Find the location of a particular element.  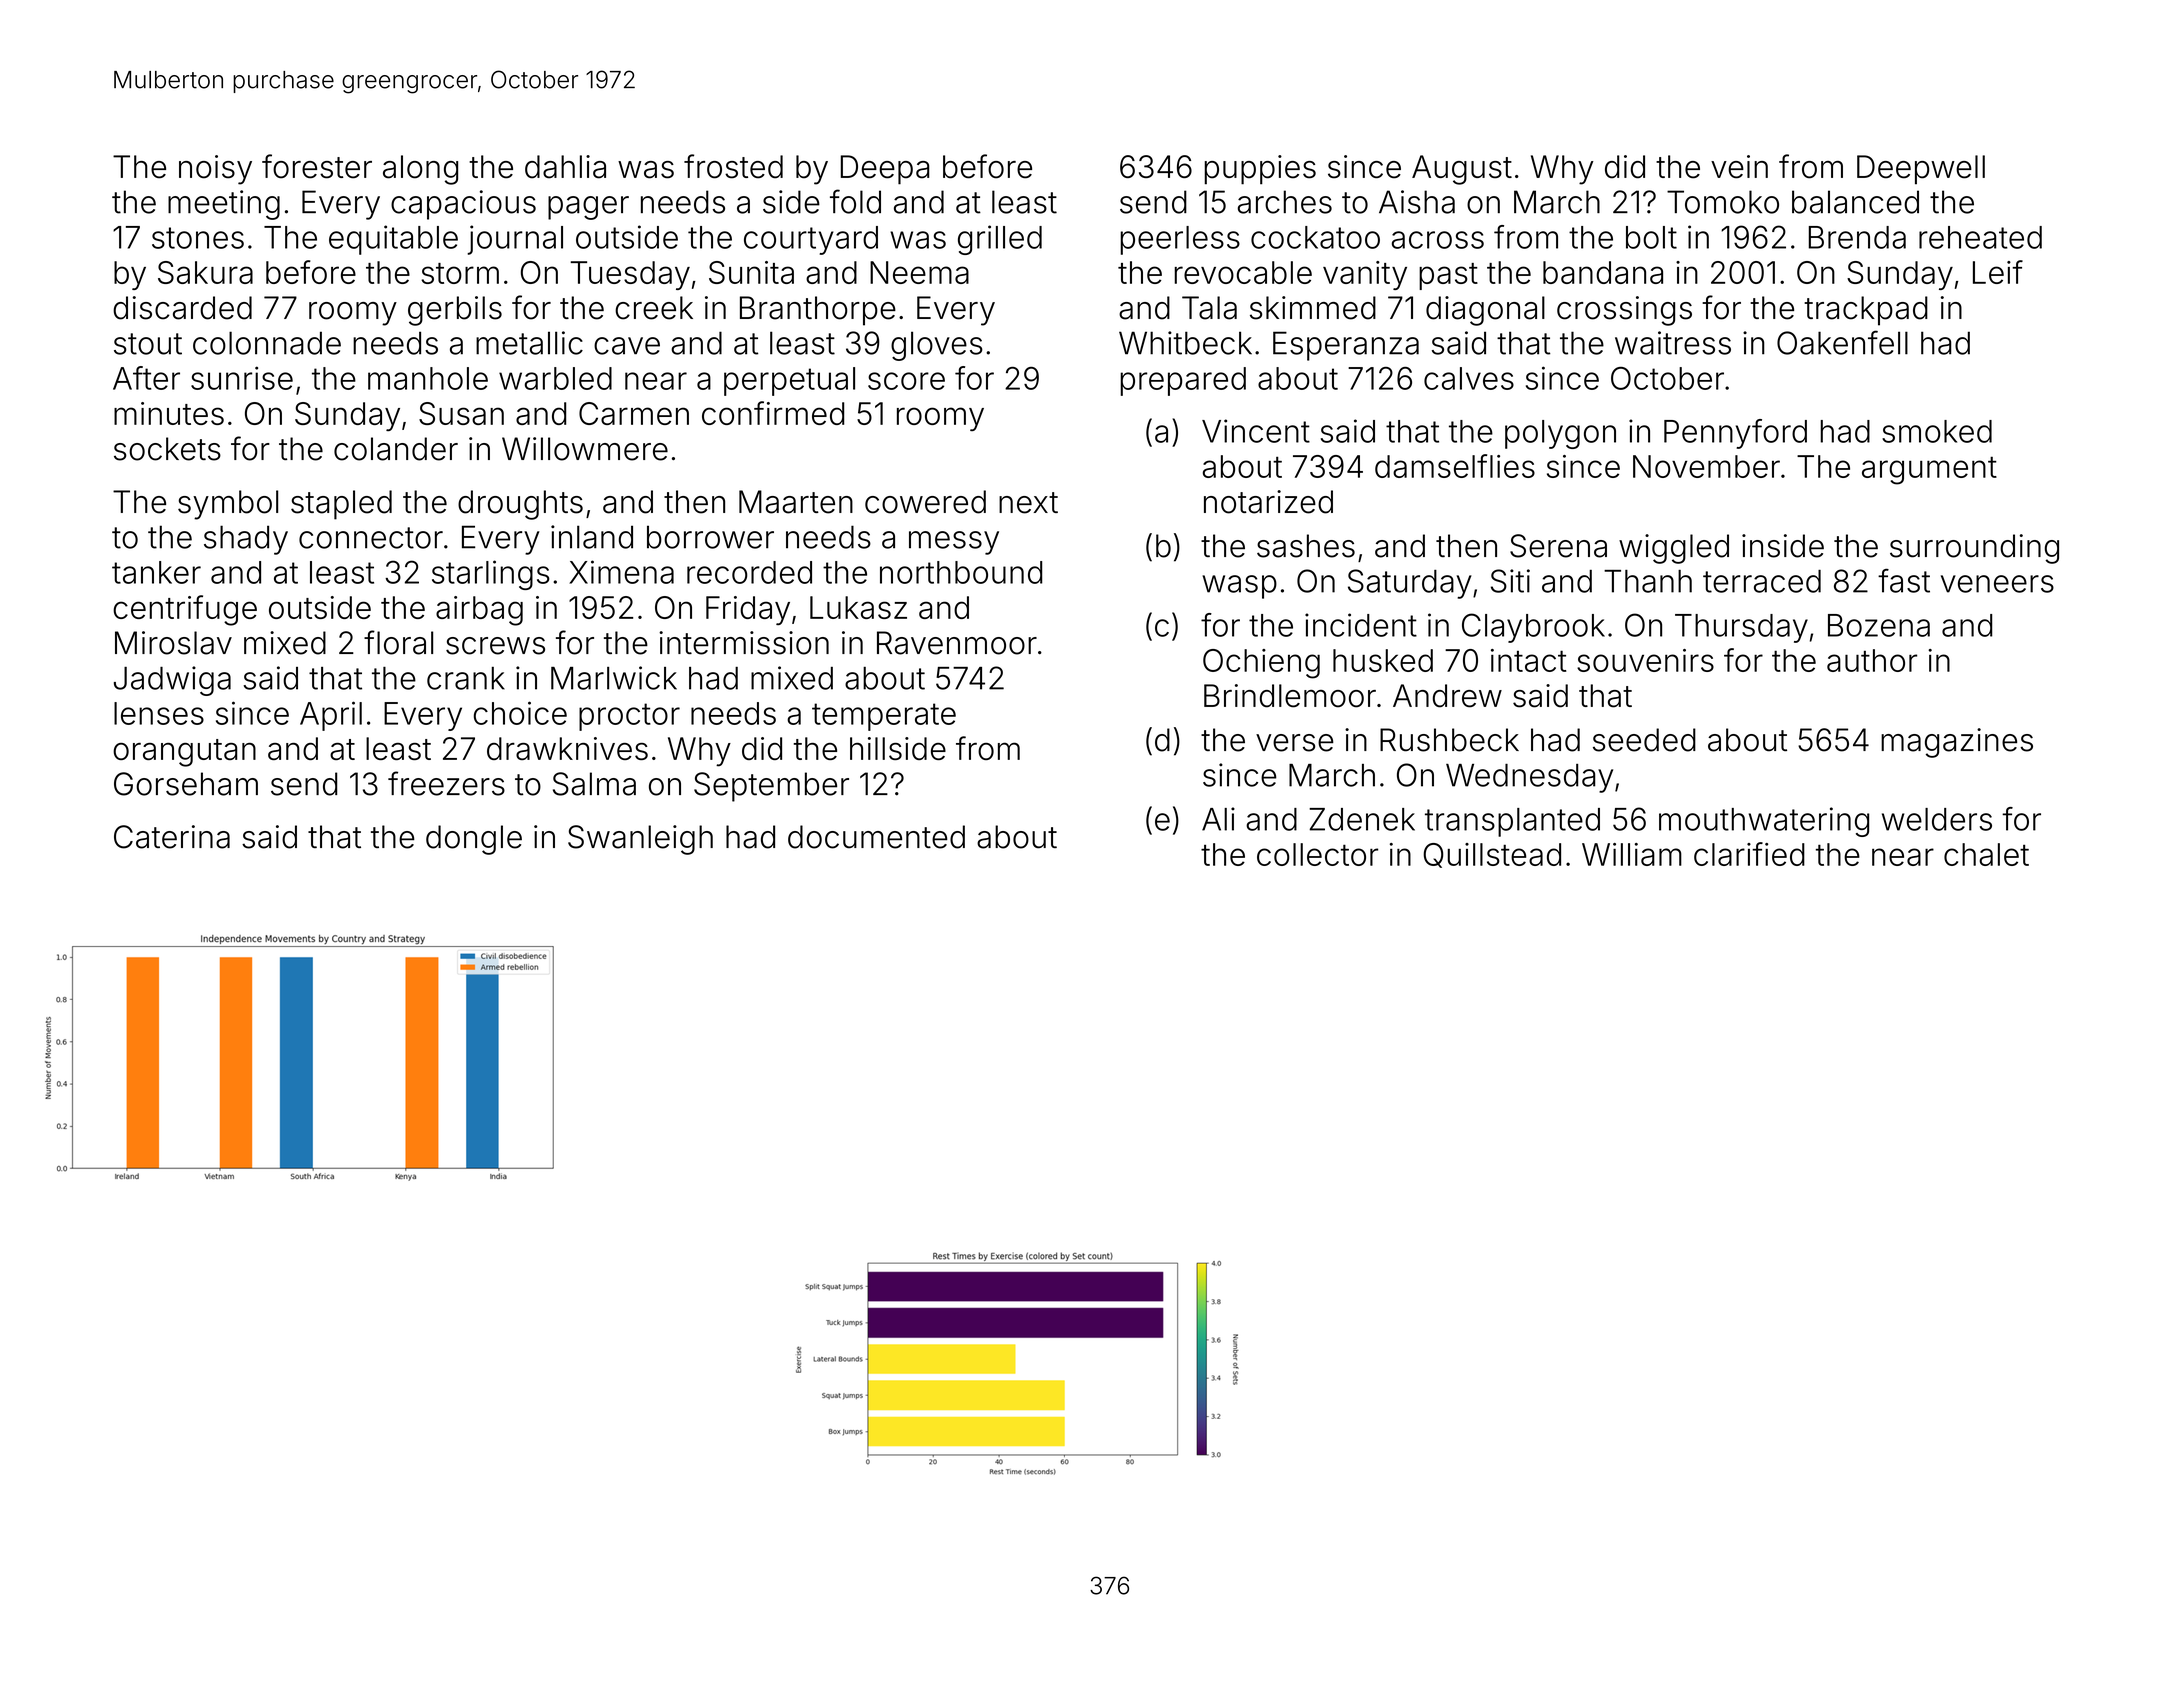

Tala is located at coordinates (1209, 308).
